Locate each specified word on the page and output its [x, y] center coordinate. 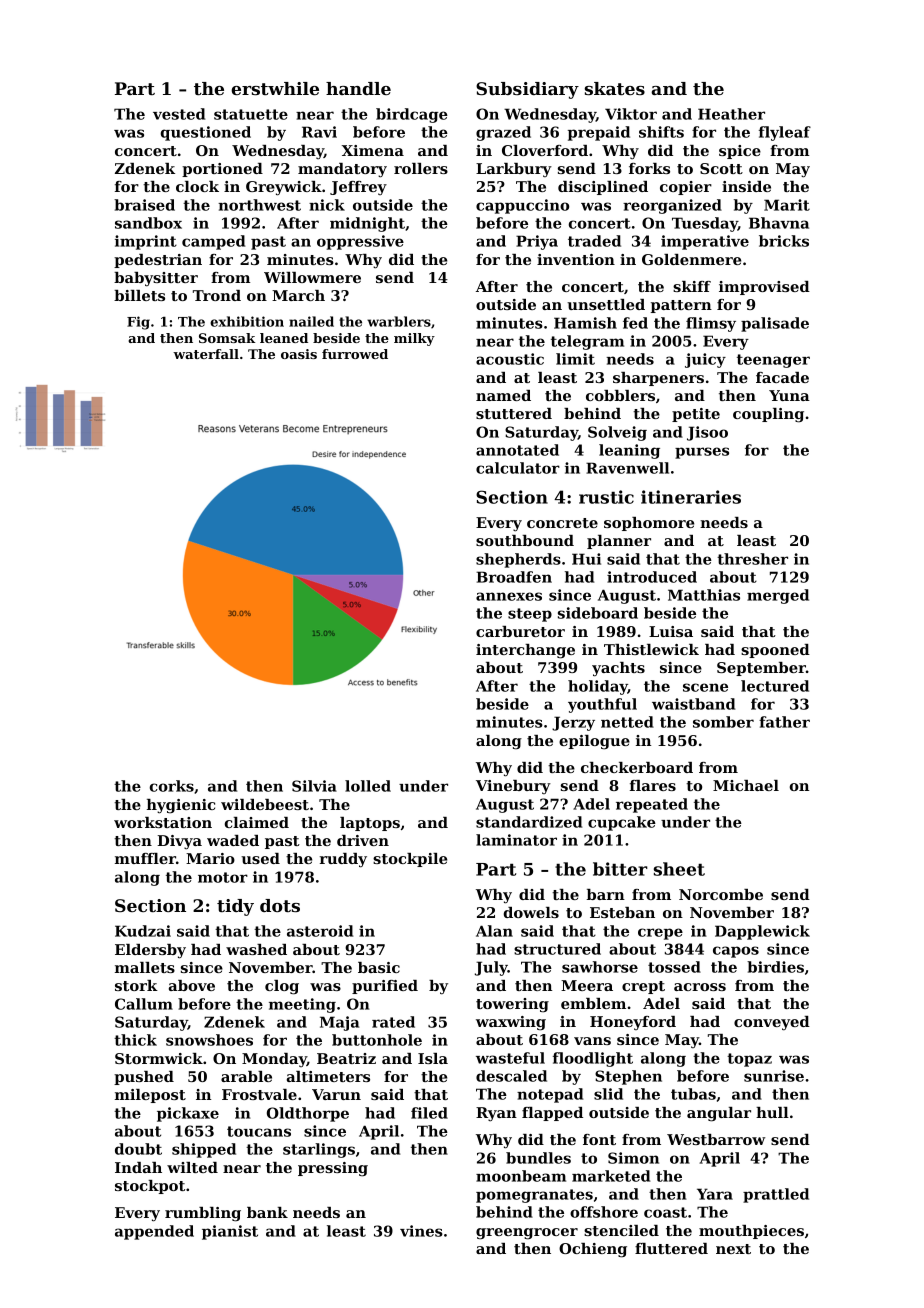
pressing [333, 1169]
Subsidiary [527, 90]
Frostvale [259, 1094]
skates [615, 88]
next [733, 1249]
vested [179, 114]
